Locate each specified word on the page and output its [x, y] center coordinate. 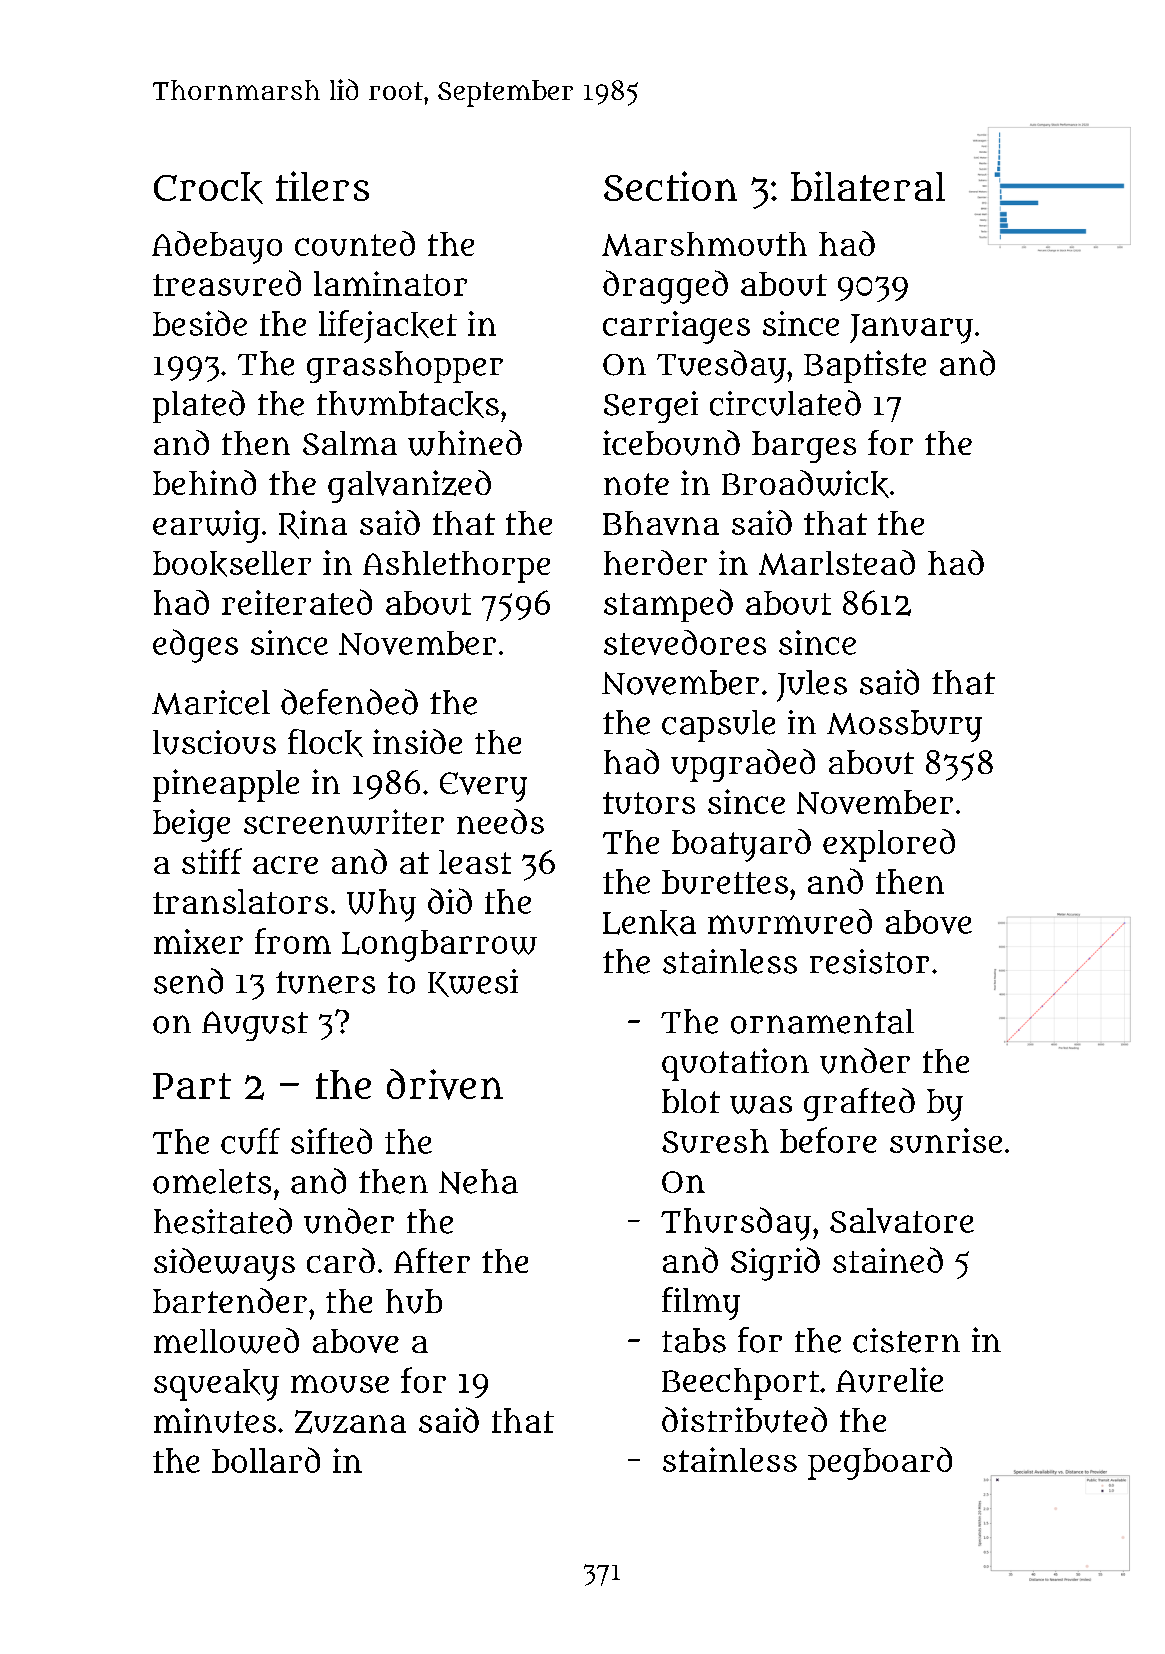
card [341, 1260]
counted [355, 243]
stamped [668, 605]
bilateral [868, 186]
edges [195, 646]
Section [670, 186]
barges [804, 447]
